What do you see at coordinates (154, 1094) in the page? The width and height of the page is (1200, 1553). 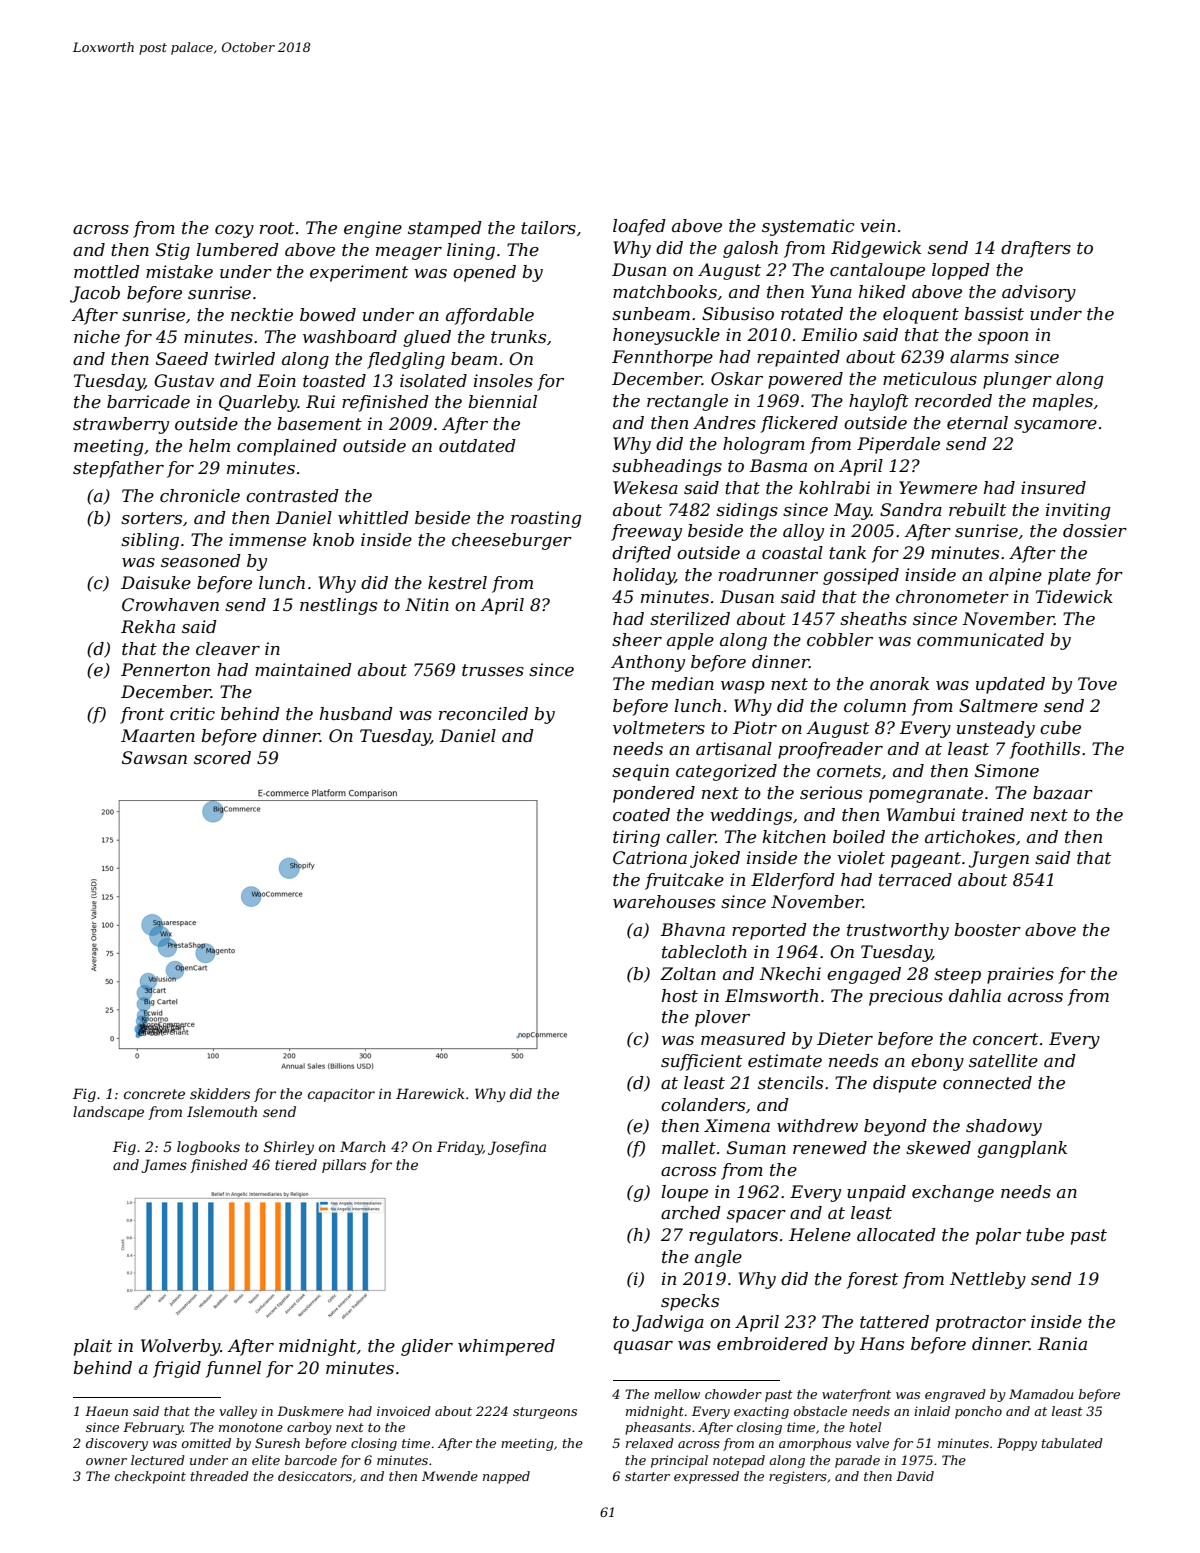 I see `concrete` at bounding box center [154, 1094].
